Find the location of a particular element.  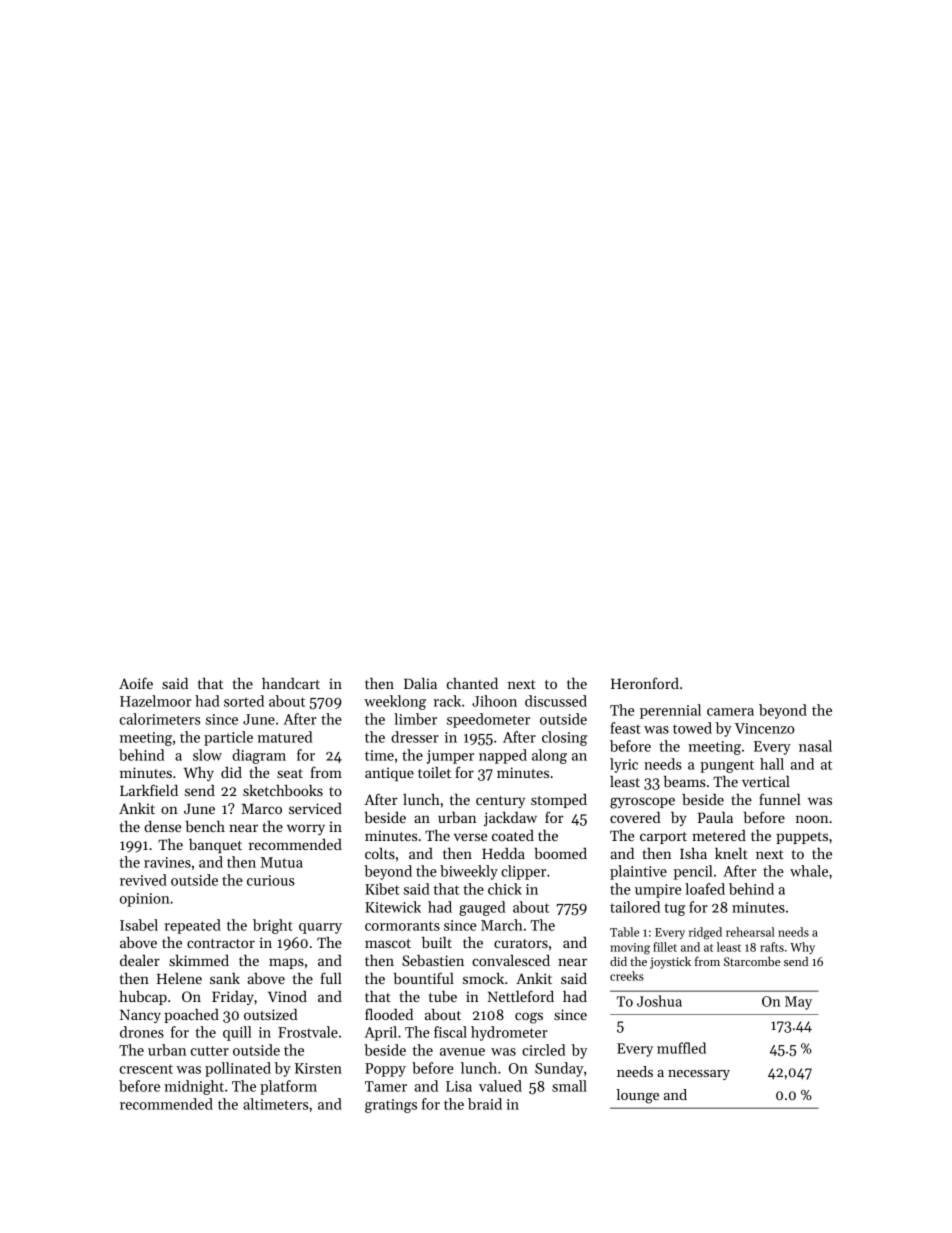

Paula is located at coordinates (715, 817).
